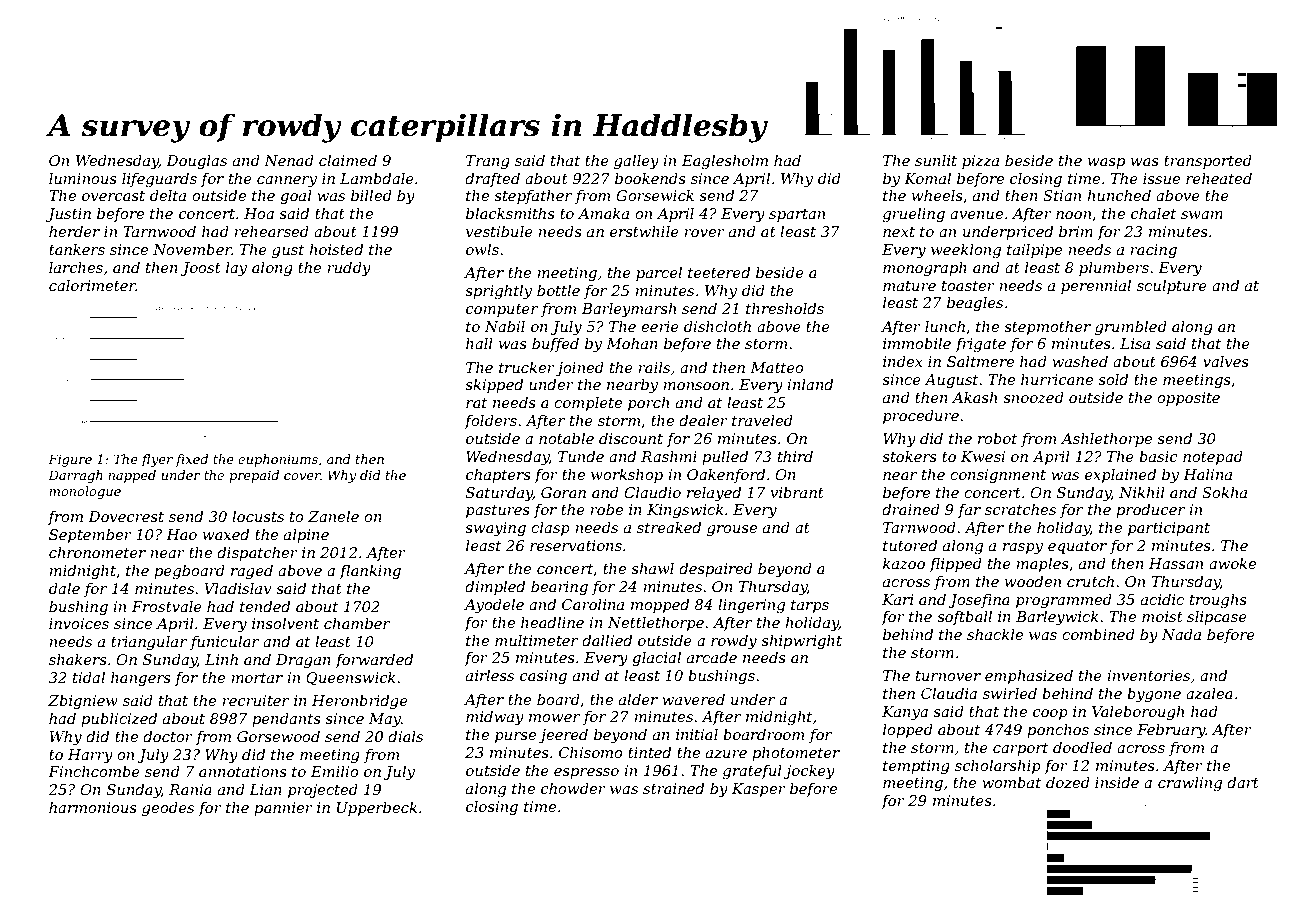 The image size is (1308, 924). What do you see at coordinates (488, 162) in the screenshot?
I see `Trang` at bounding box center [488, 162].
